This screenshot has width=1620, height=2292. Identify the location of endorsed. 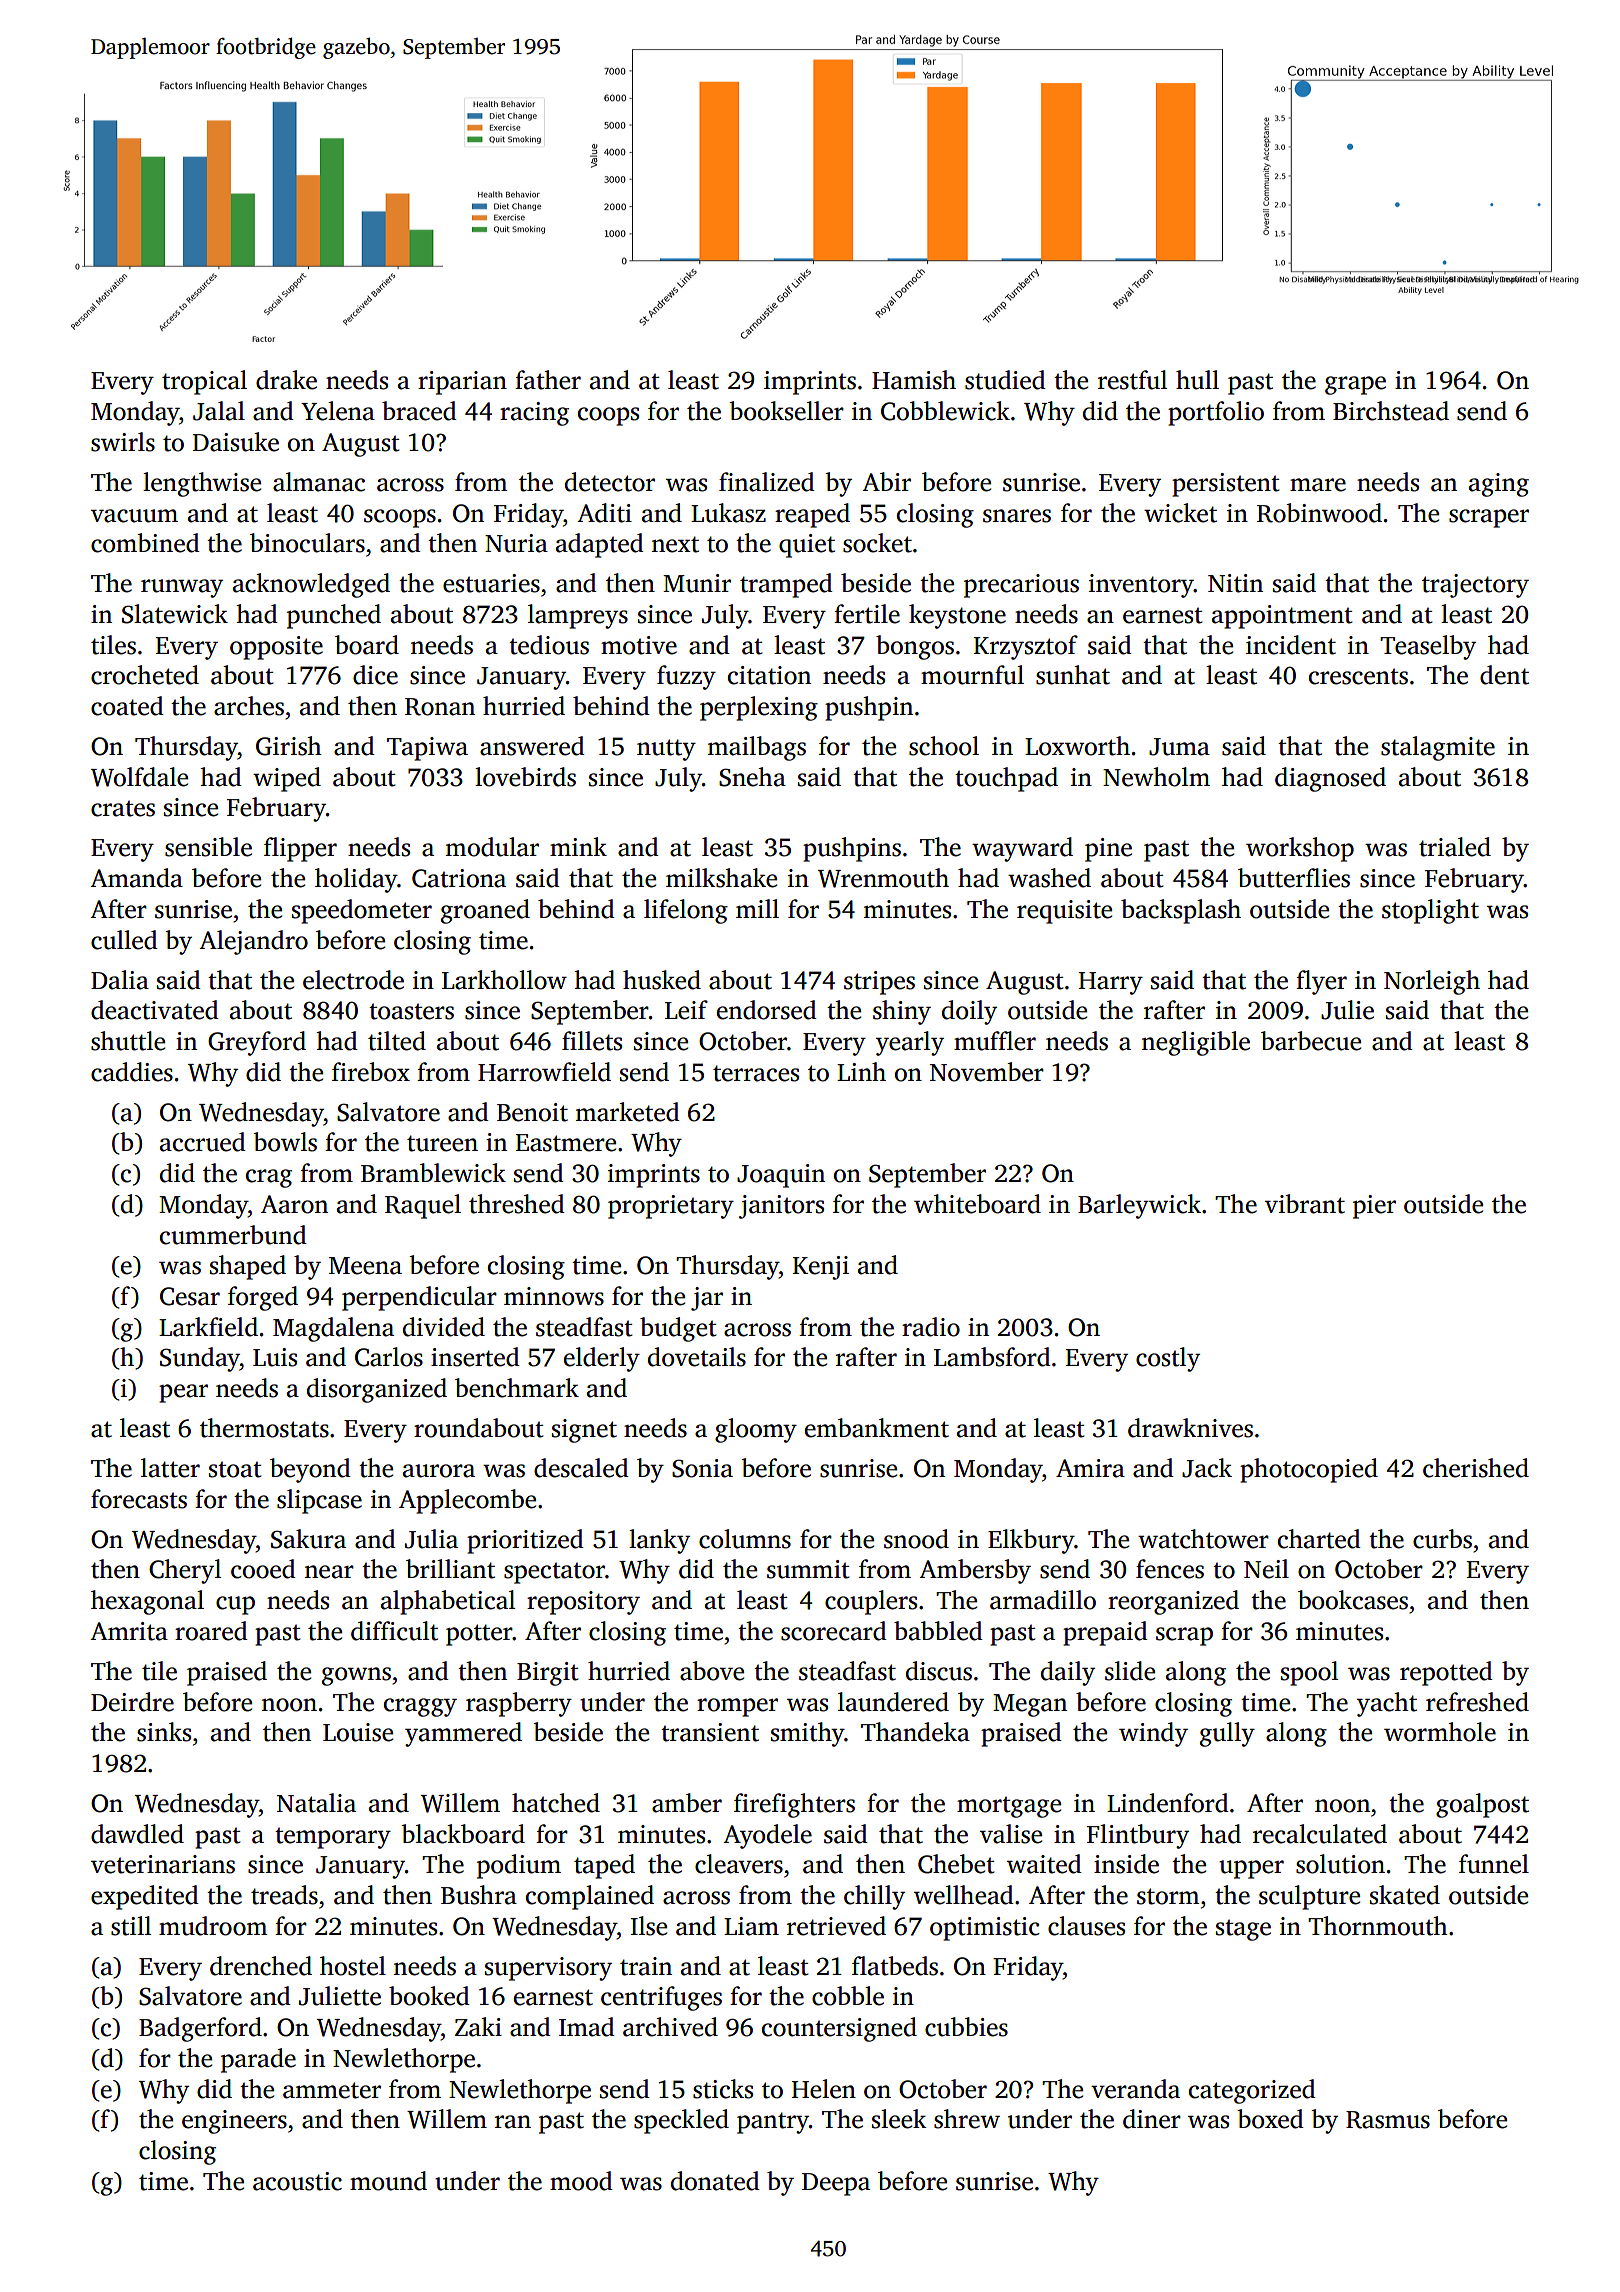
(767, 1010).
